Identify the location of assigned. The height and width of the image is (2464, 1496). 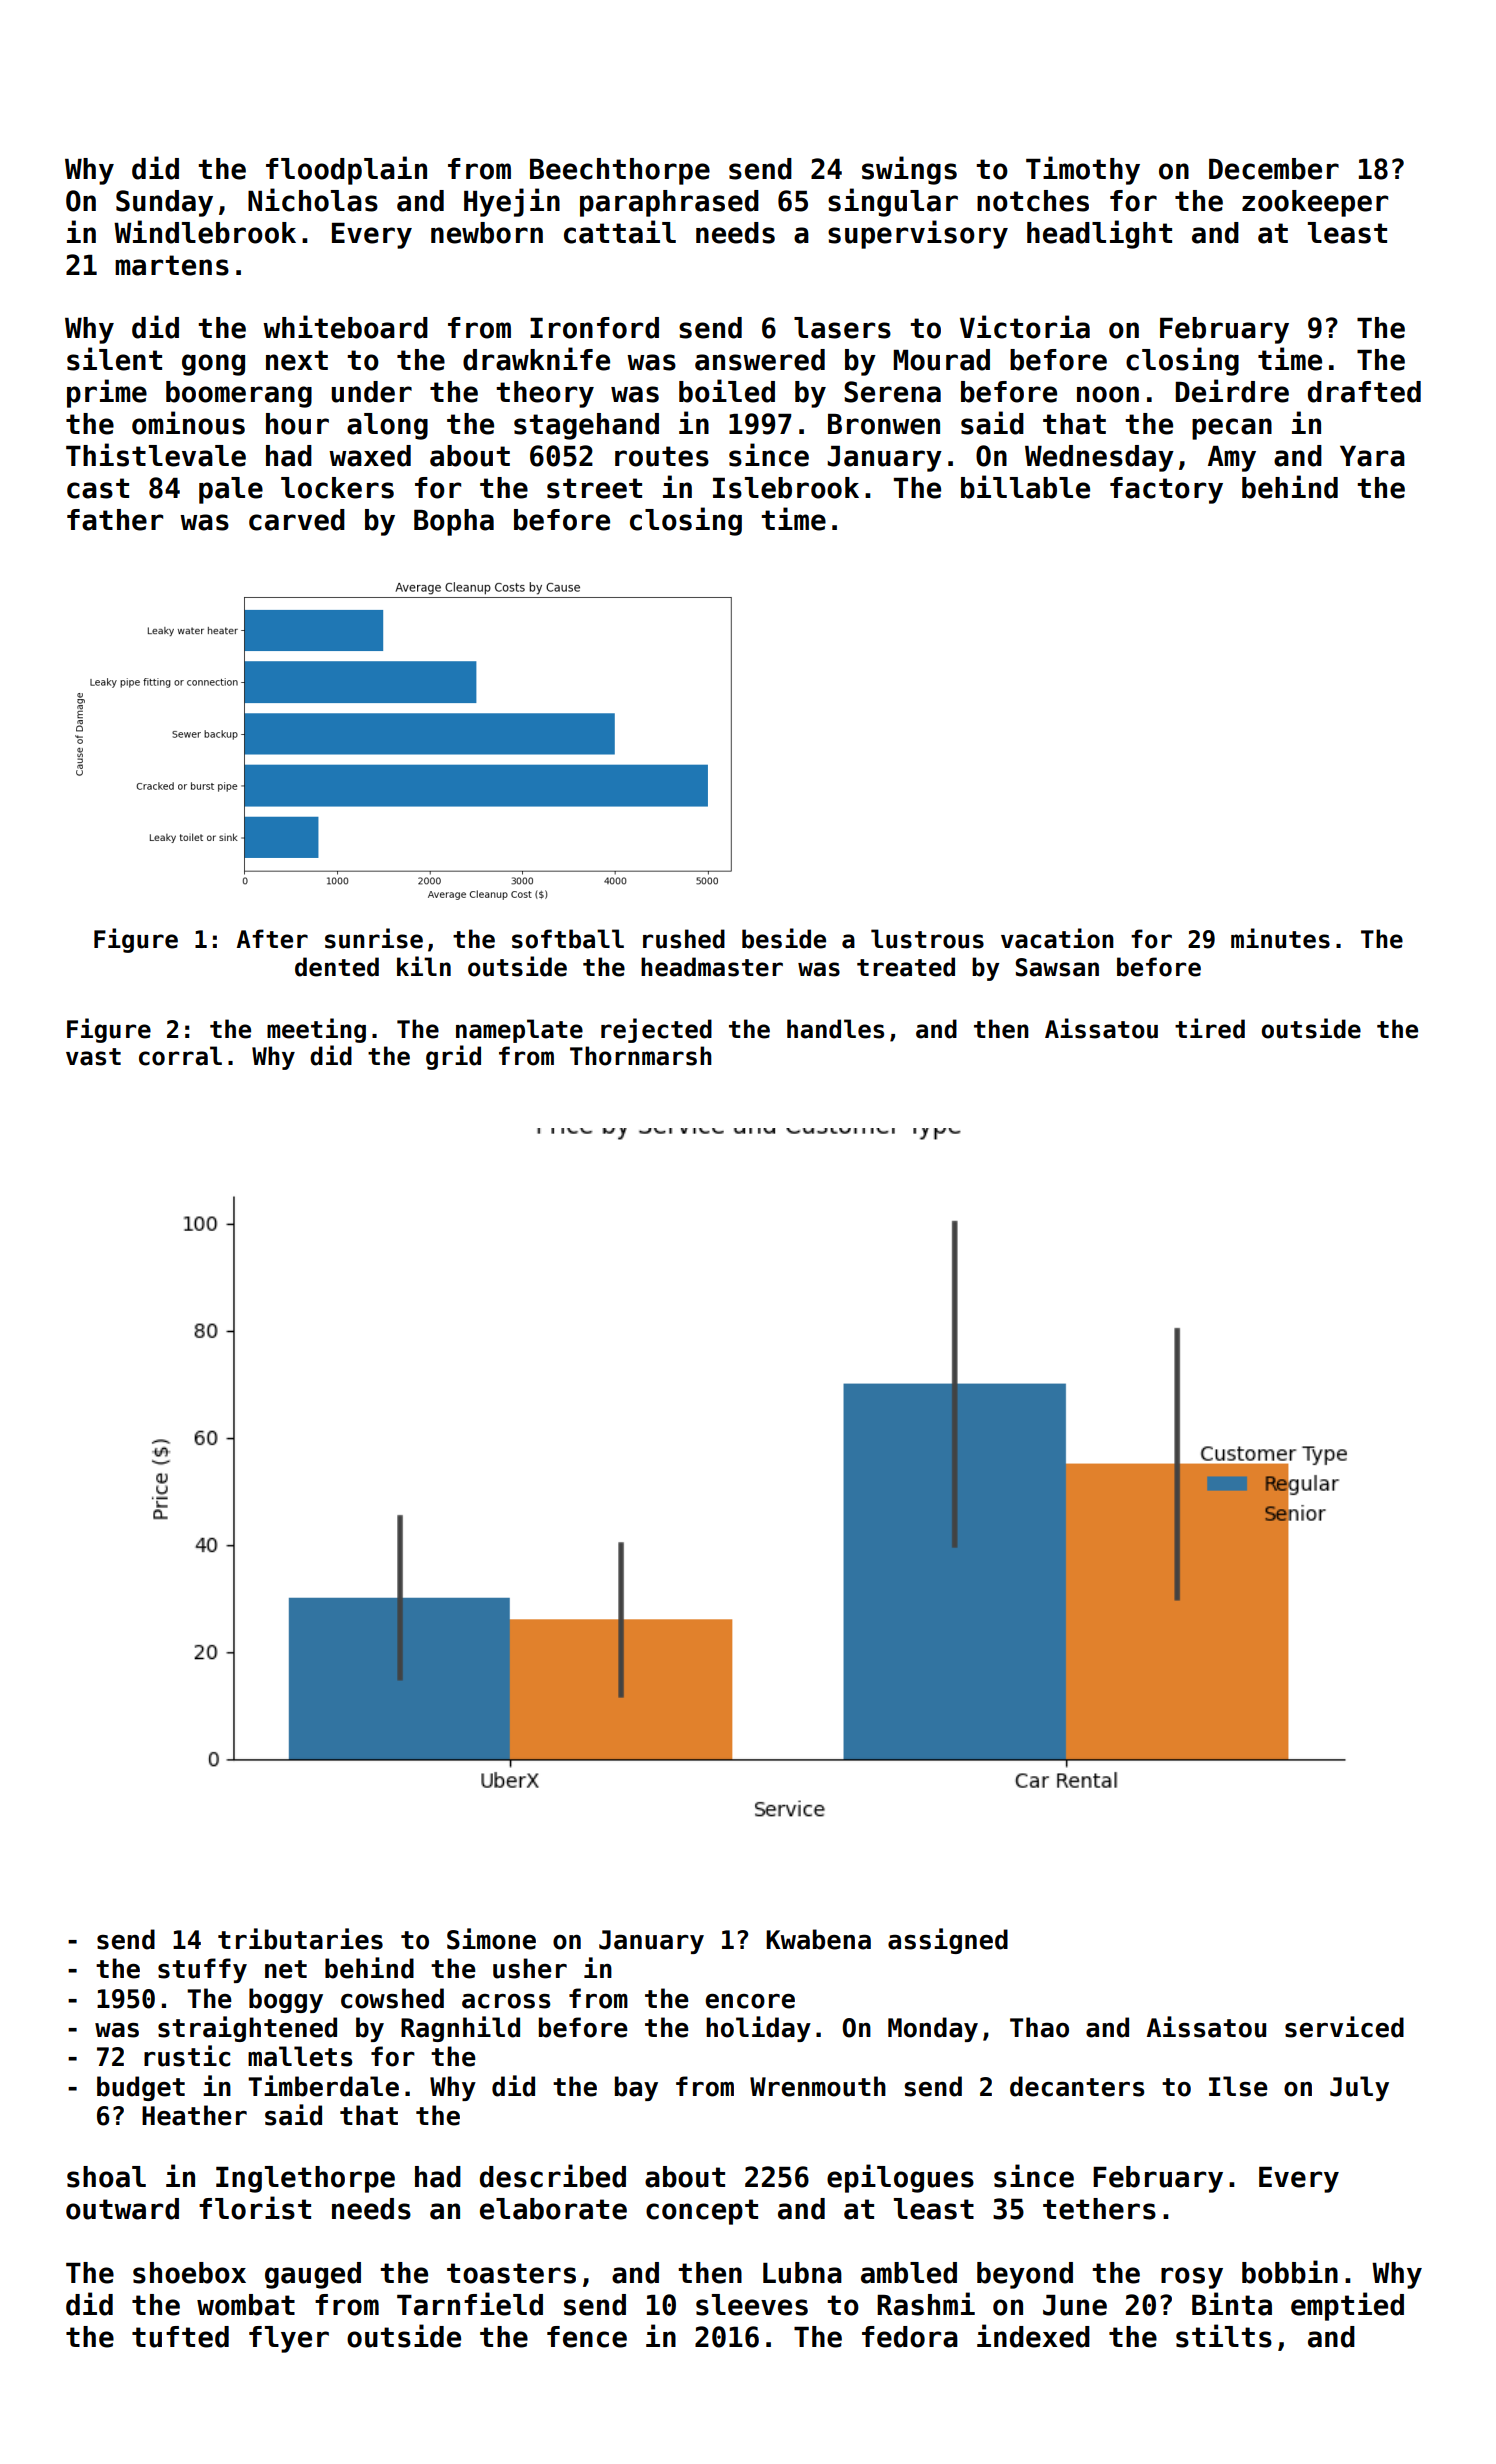
(948, 1941).
